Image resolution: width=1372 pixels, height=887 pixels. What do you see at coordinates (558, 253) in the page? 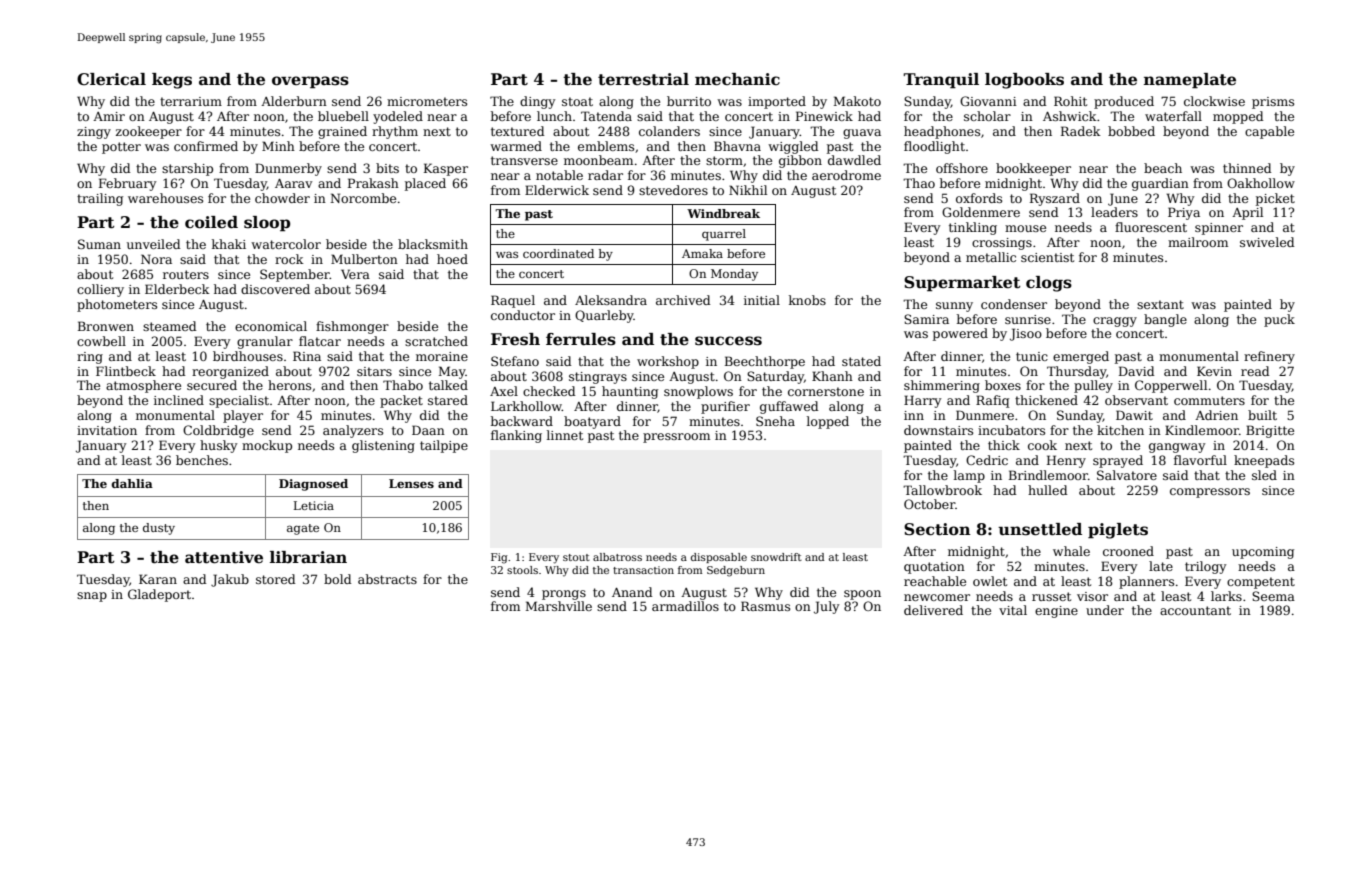
I see `coordinated` at bounding box center [558, 253].
